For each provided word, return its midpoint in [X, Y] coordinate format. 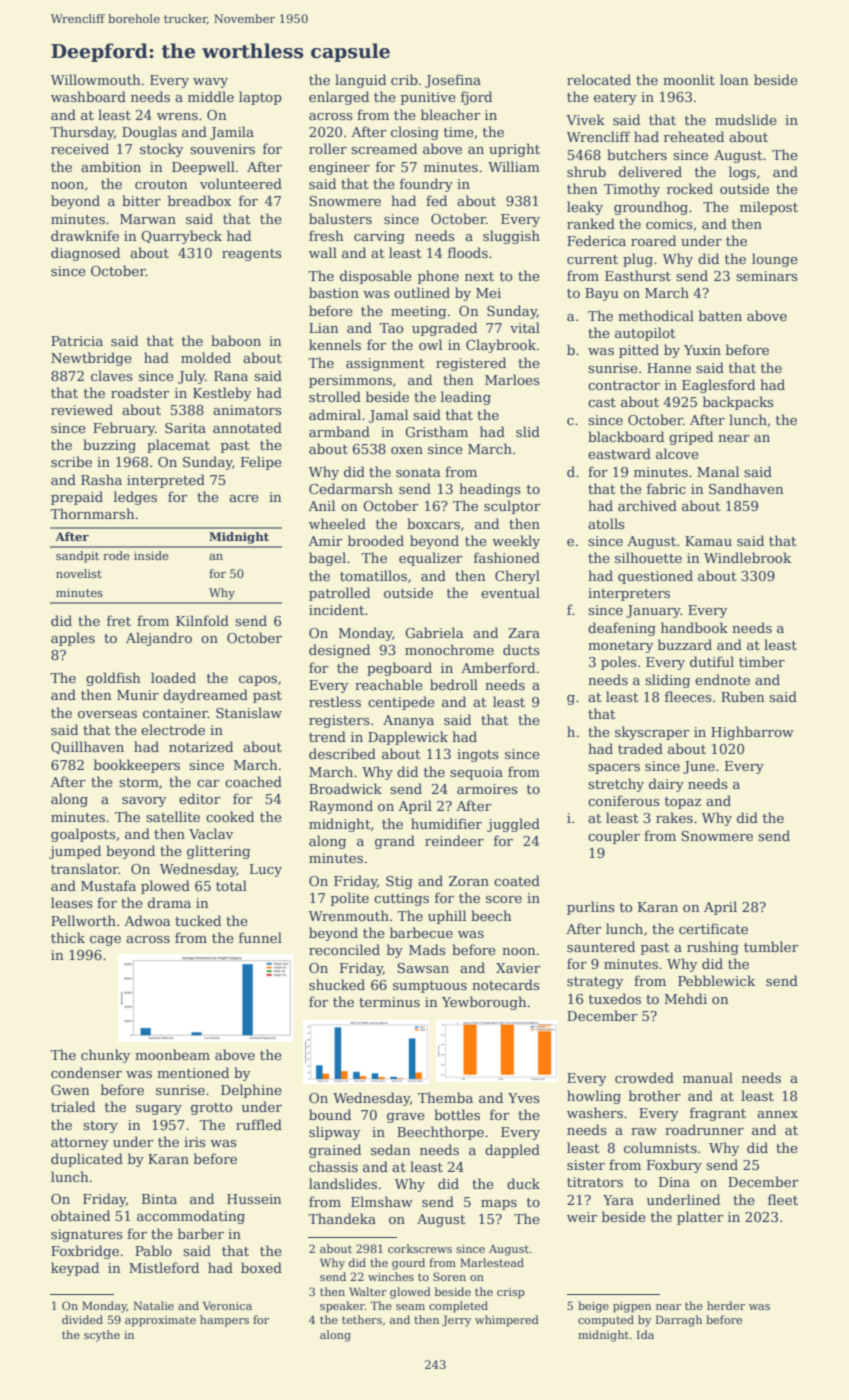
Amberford [498, 667]
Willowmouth [96, 79]
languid [360, 81]
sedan [391, 1149]
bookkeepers [137, 766]
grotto [211, 1109]
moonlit [689, 79]
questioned [655, 577]
